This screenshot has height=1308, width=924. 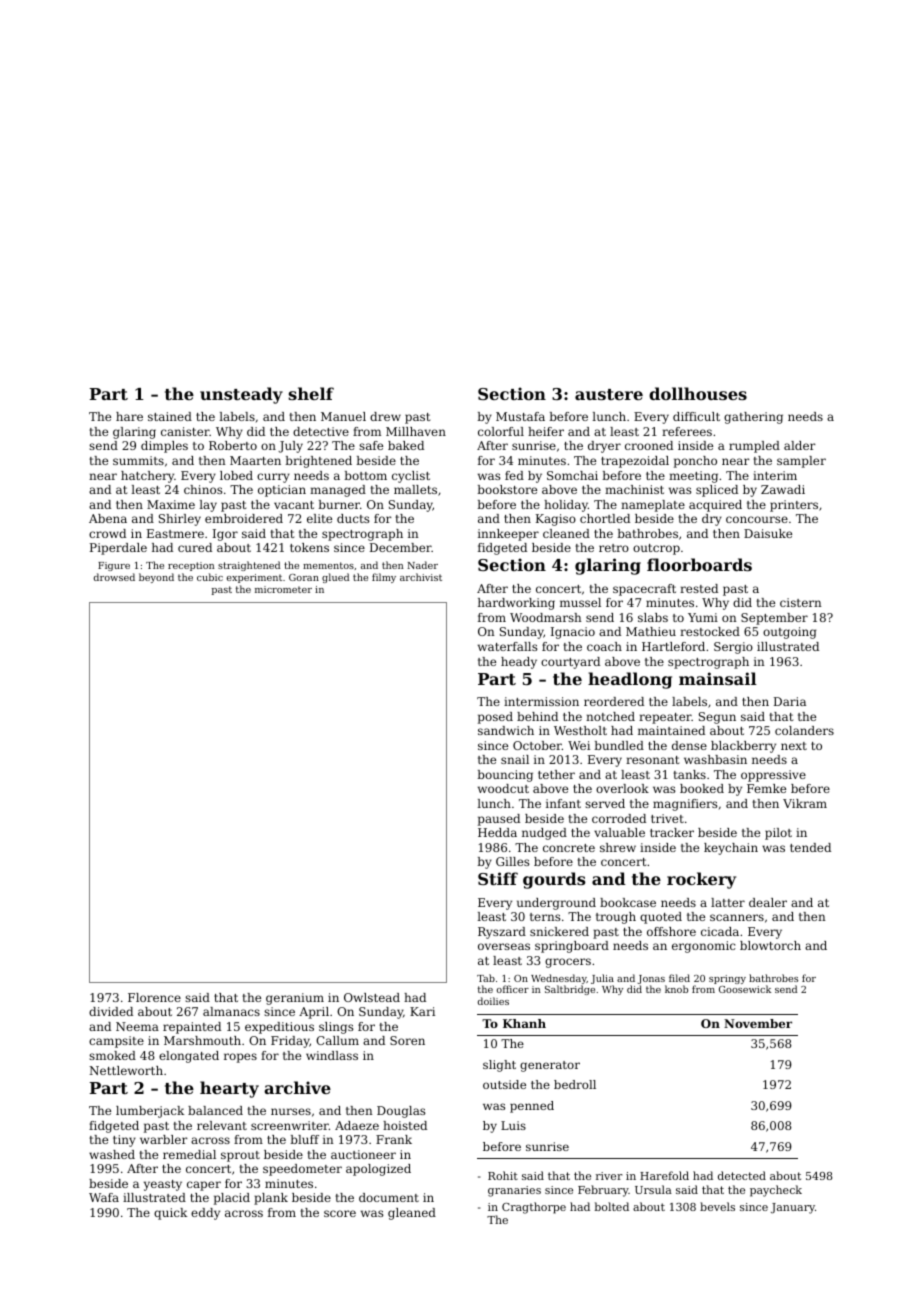 I want to click on sandwich, so click(x=506, y=730).
